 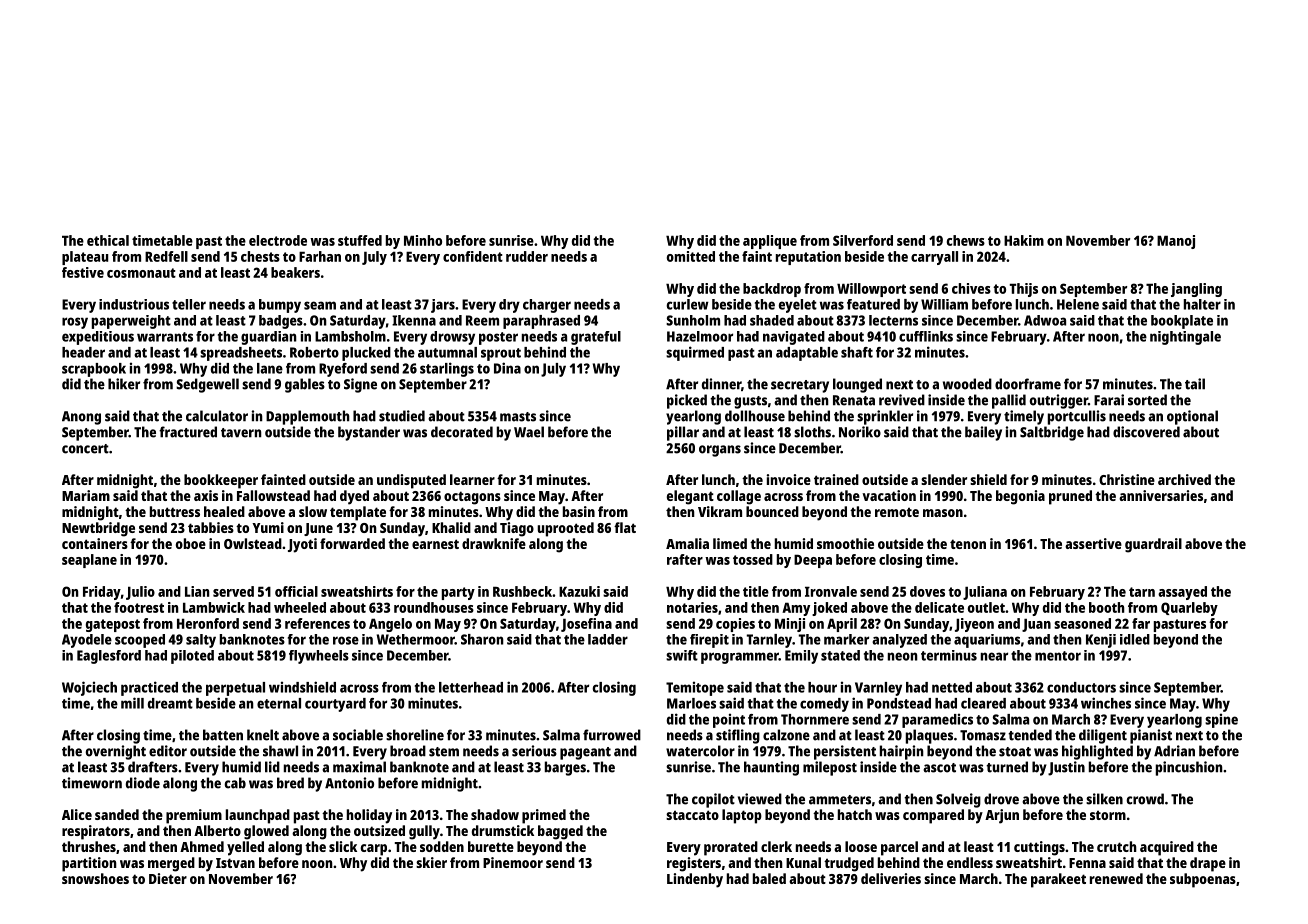 What do you see at coordinates (720, 451) in the document?
I see `organs` at bounding box center [720, 451].
